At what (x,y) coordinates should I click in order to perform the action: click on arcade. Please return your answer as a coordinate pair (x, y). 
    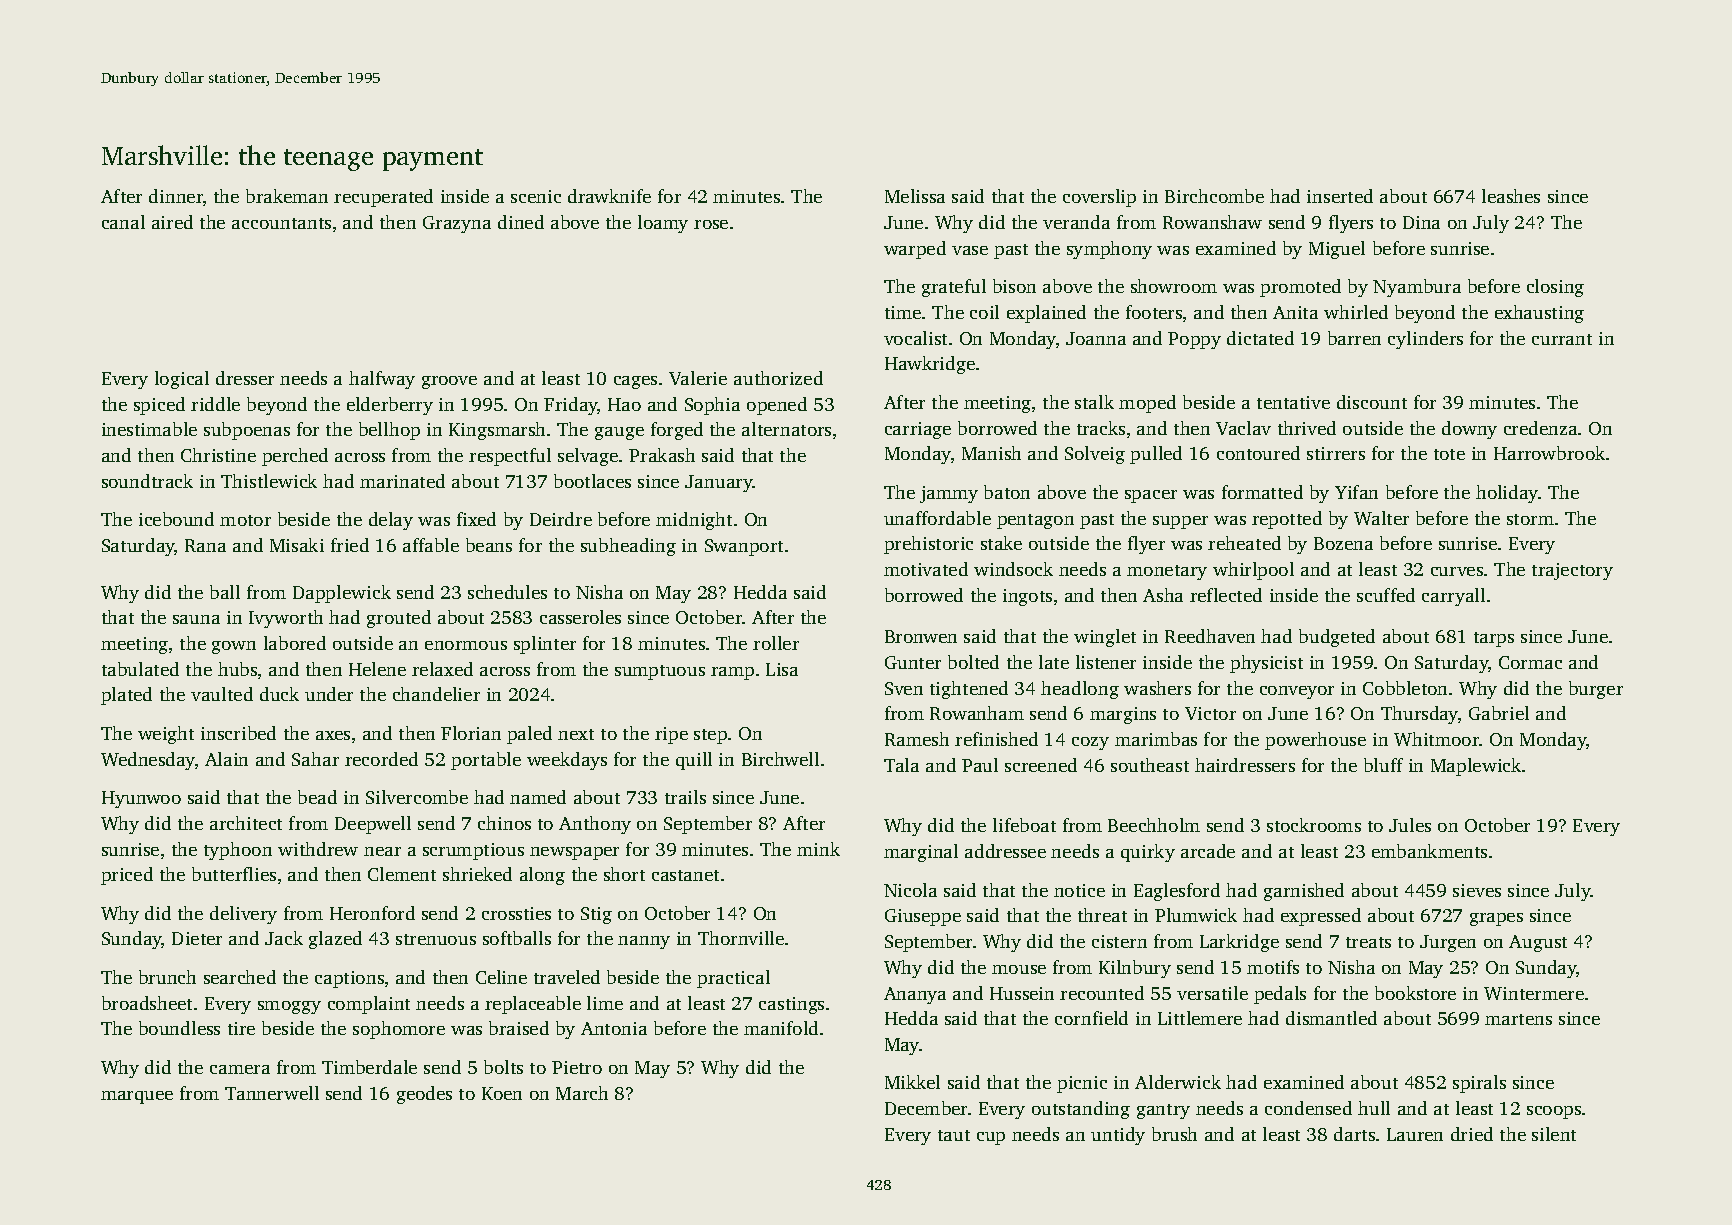
    Looking at the image, I should click on (1208, 851).
